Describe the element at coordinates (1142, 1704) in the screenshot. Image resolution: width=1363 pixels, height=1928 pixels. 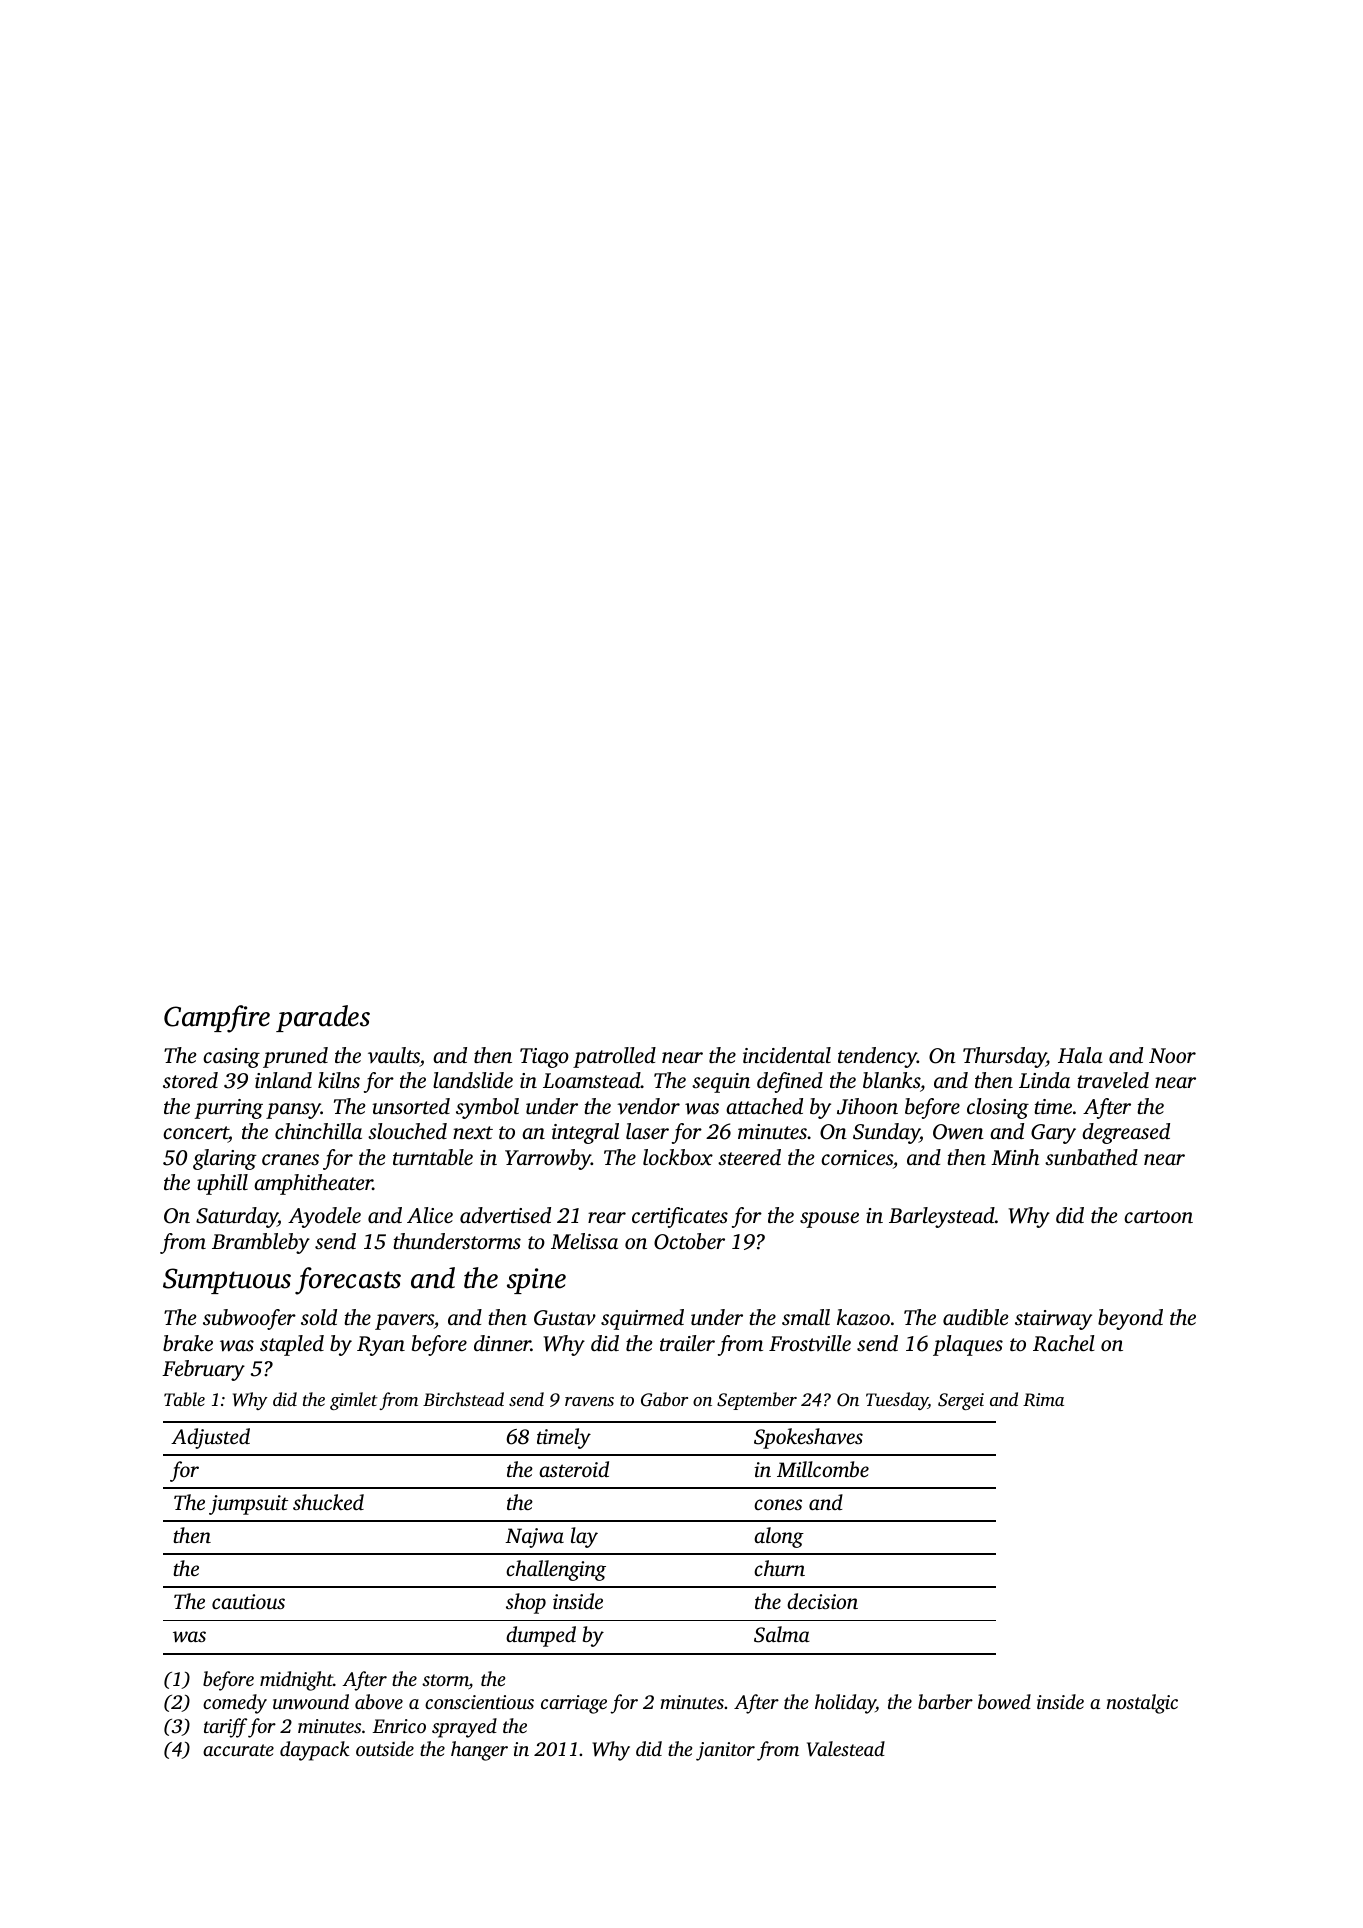
I see `nostalgic` at that location.
